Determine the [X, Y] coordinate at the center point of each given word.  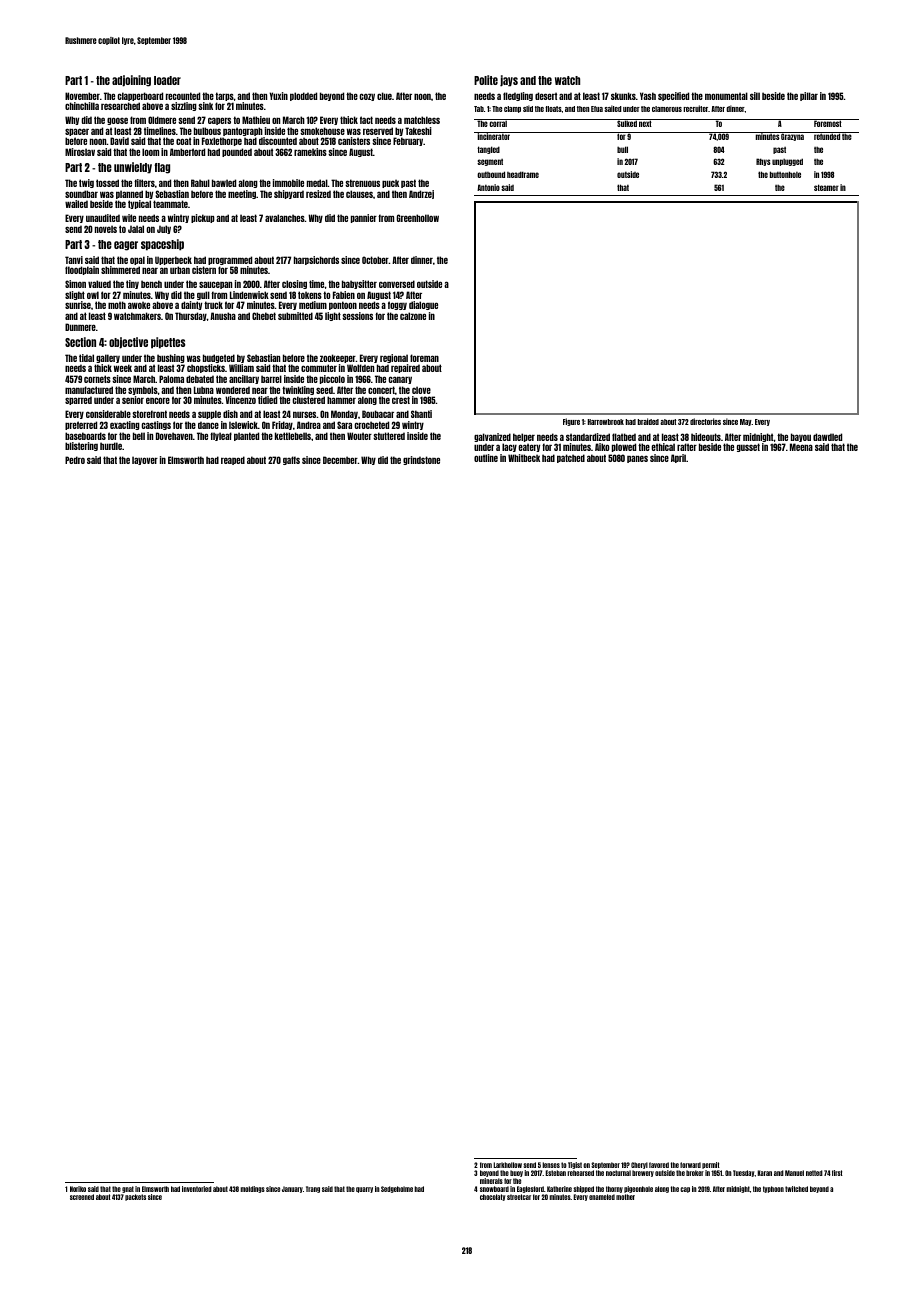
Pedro [75, 460]
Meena [801, 447]
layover [145, 460]
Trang [313, 1189]
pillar [809, 96]
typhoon [773, 1189]
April [678, 458]
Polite [486, 80]
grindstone [421, 460]
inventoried [197, 1189]
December [340, 460]
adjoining [131, 81]
